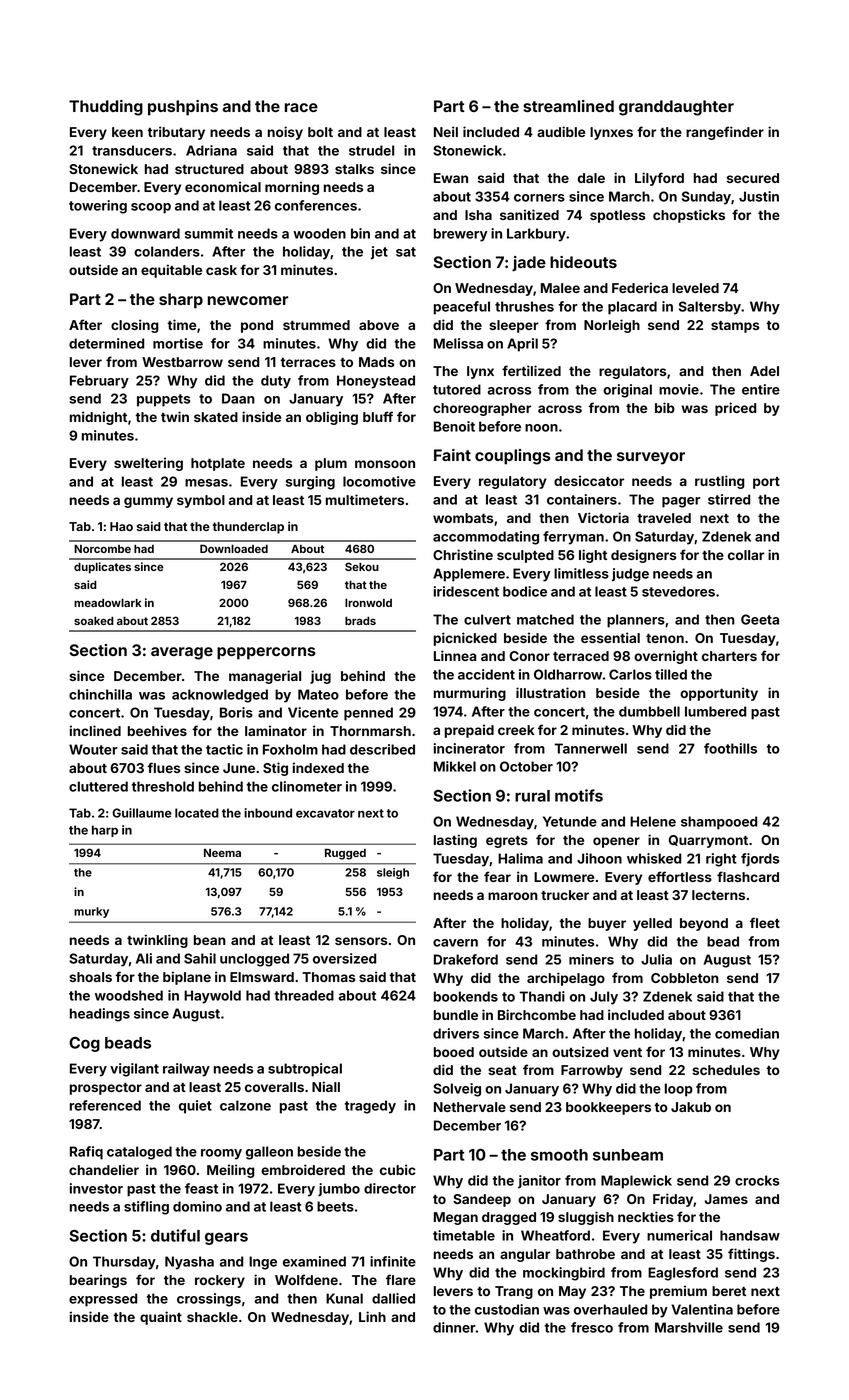 The image size is (849, 1400). Describe the element at coordinates (379, 325) in the screenshot. I see `above` at that location.
